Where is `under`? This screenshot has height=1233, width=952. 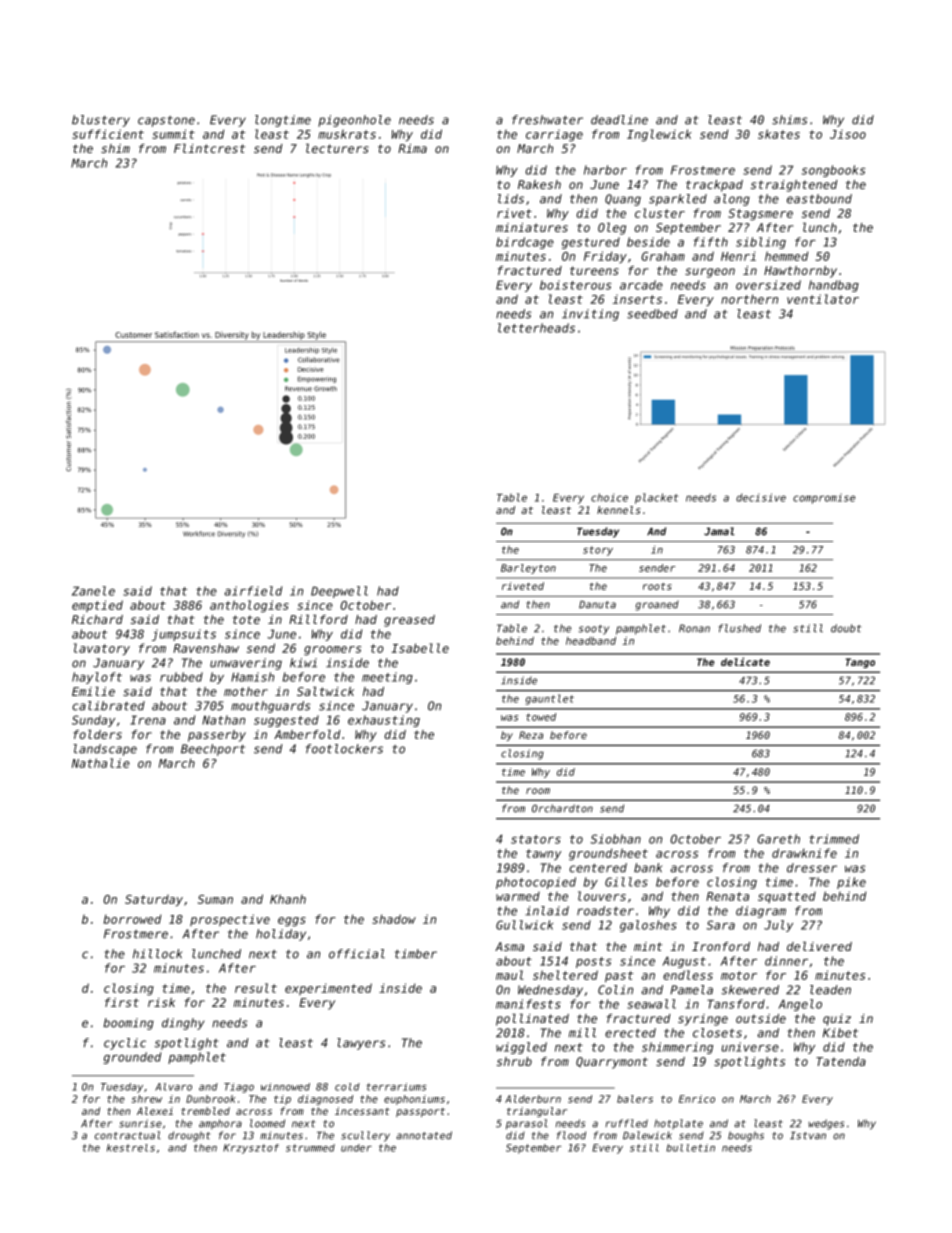
under is located at coordinates (356, 1148).
